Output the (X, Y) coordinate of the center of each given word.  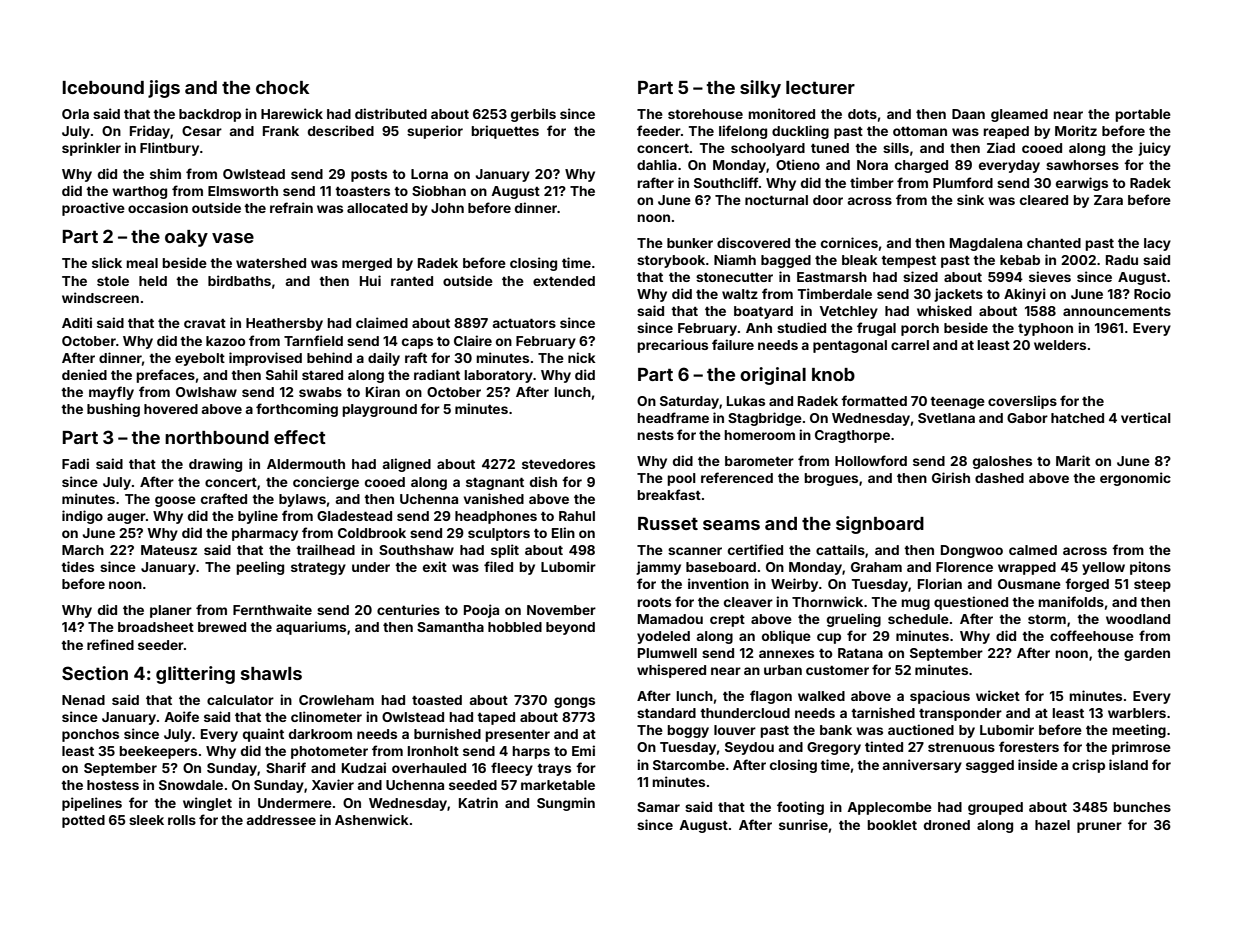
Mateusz (169, 550)
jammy (658, 568)
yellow (1103, 568)
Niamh (735, 259)
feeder (659, 130)
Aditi (77, 322)
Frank (281, 131)
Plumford (963, 182)
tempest (908, 262)
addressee (281, 820)
